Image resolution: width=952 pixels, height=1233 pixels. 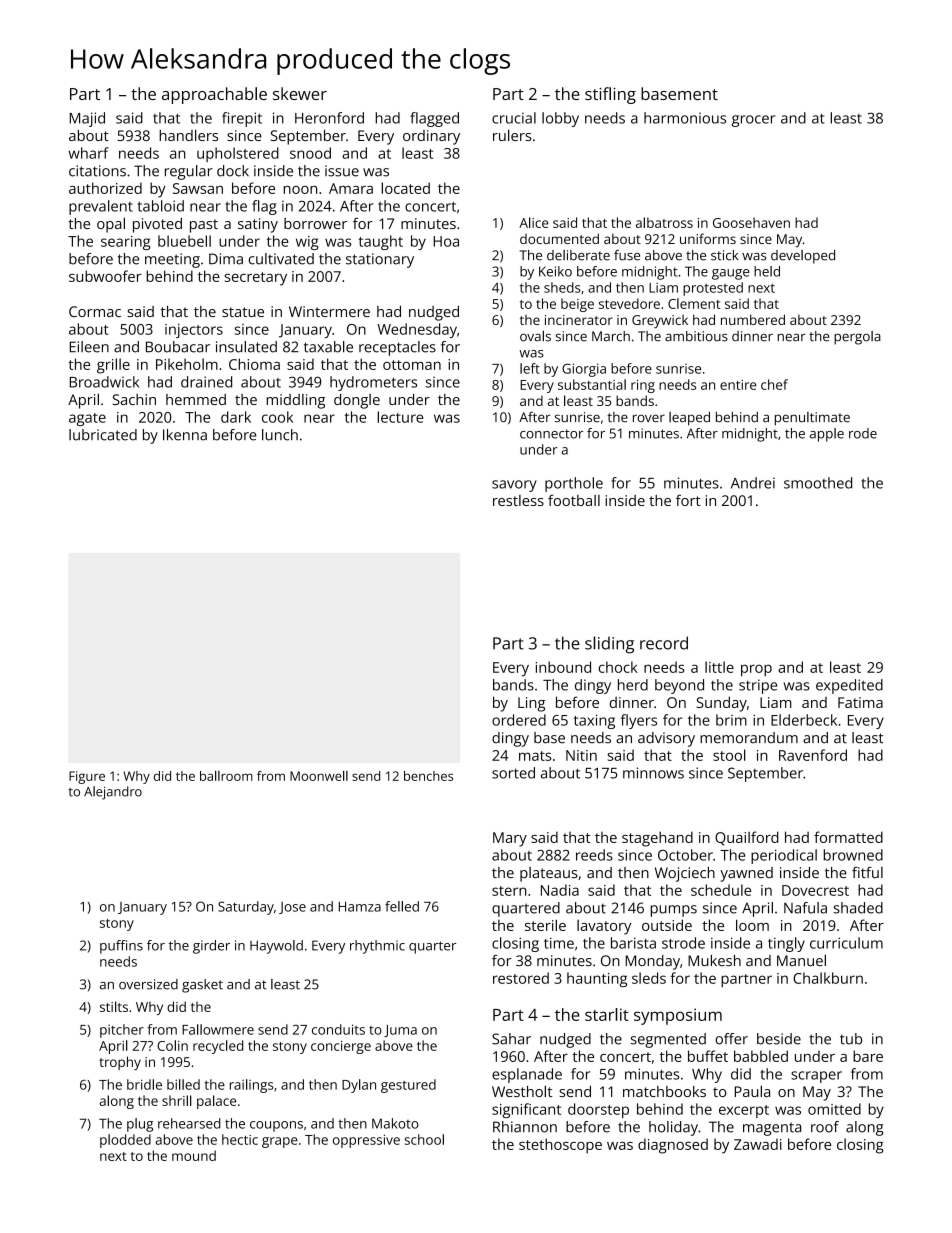 I want to click on advisory, so click(x=666, y=739).
